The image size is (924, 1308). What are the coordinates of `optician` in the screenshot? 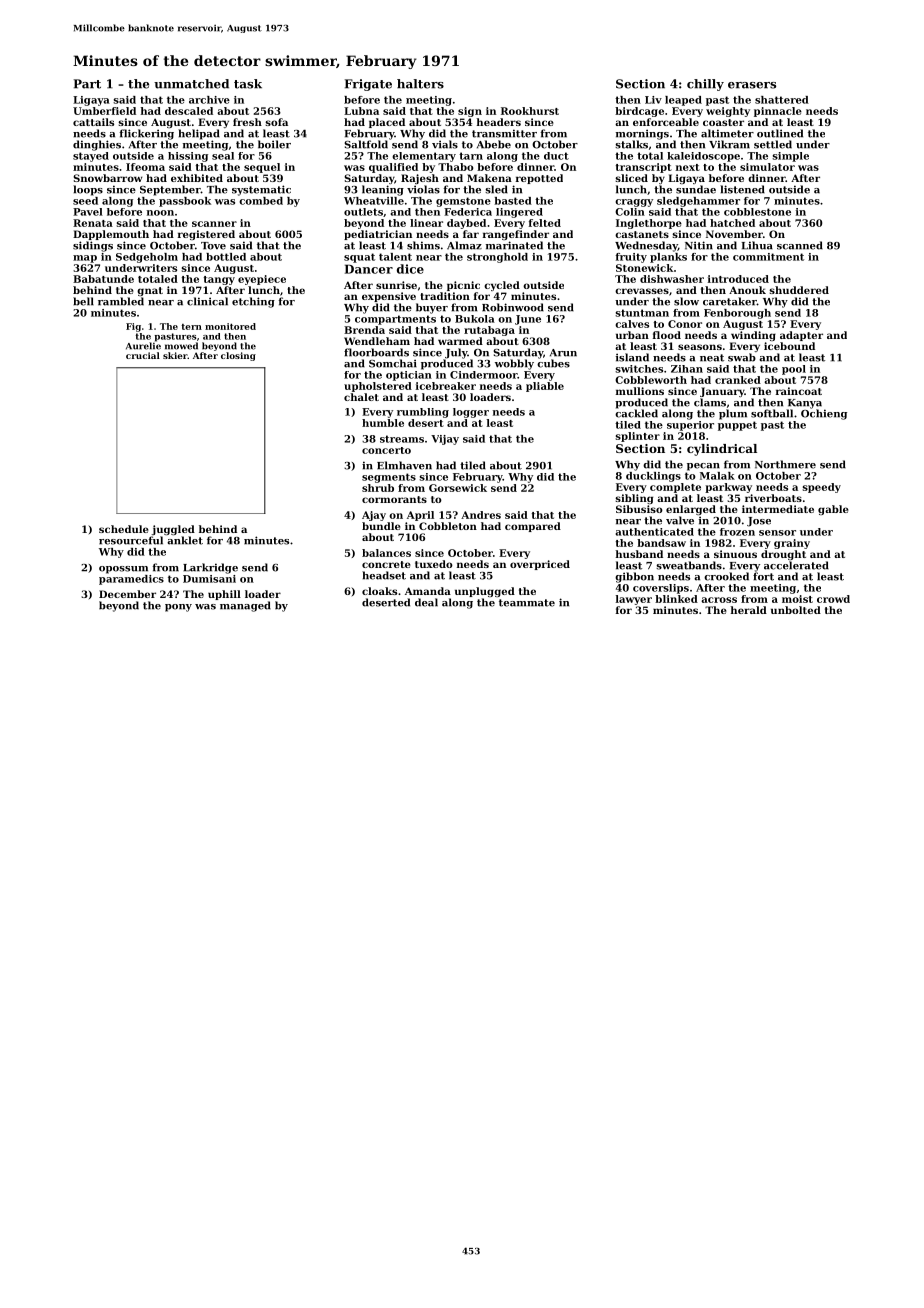 It's located at (409, 376).
